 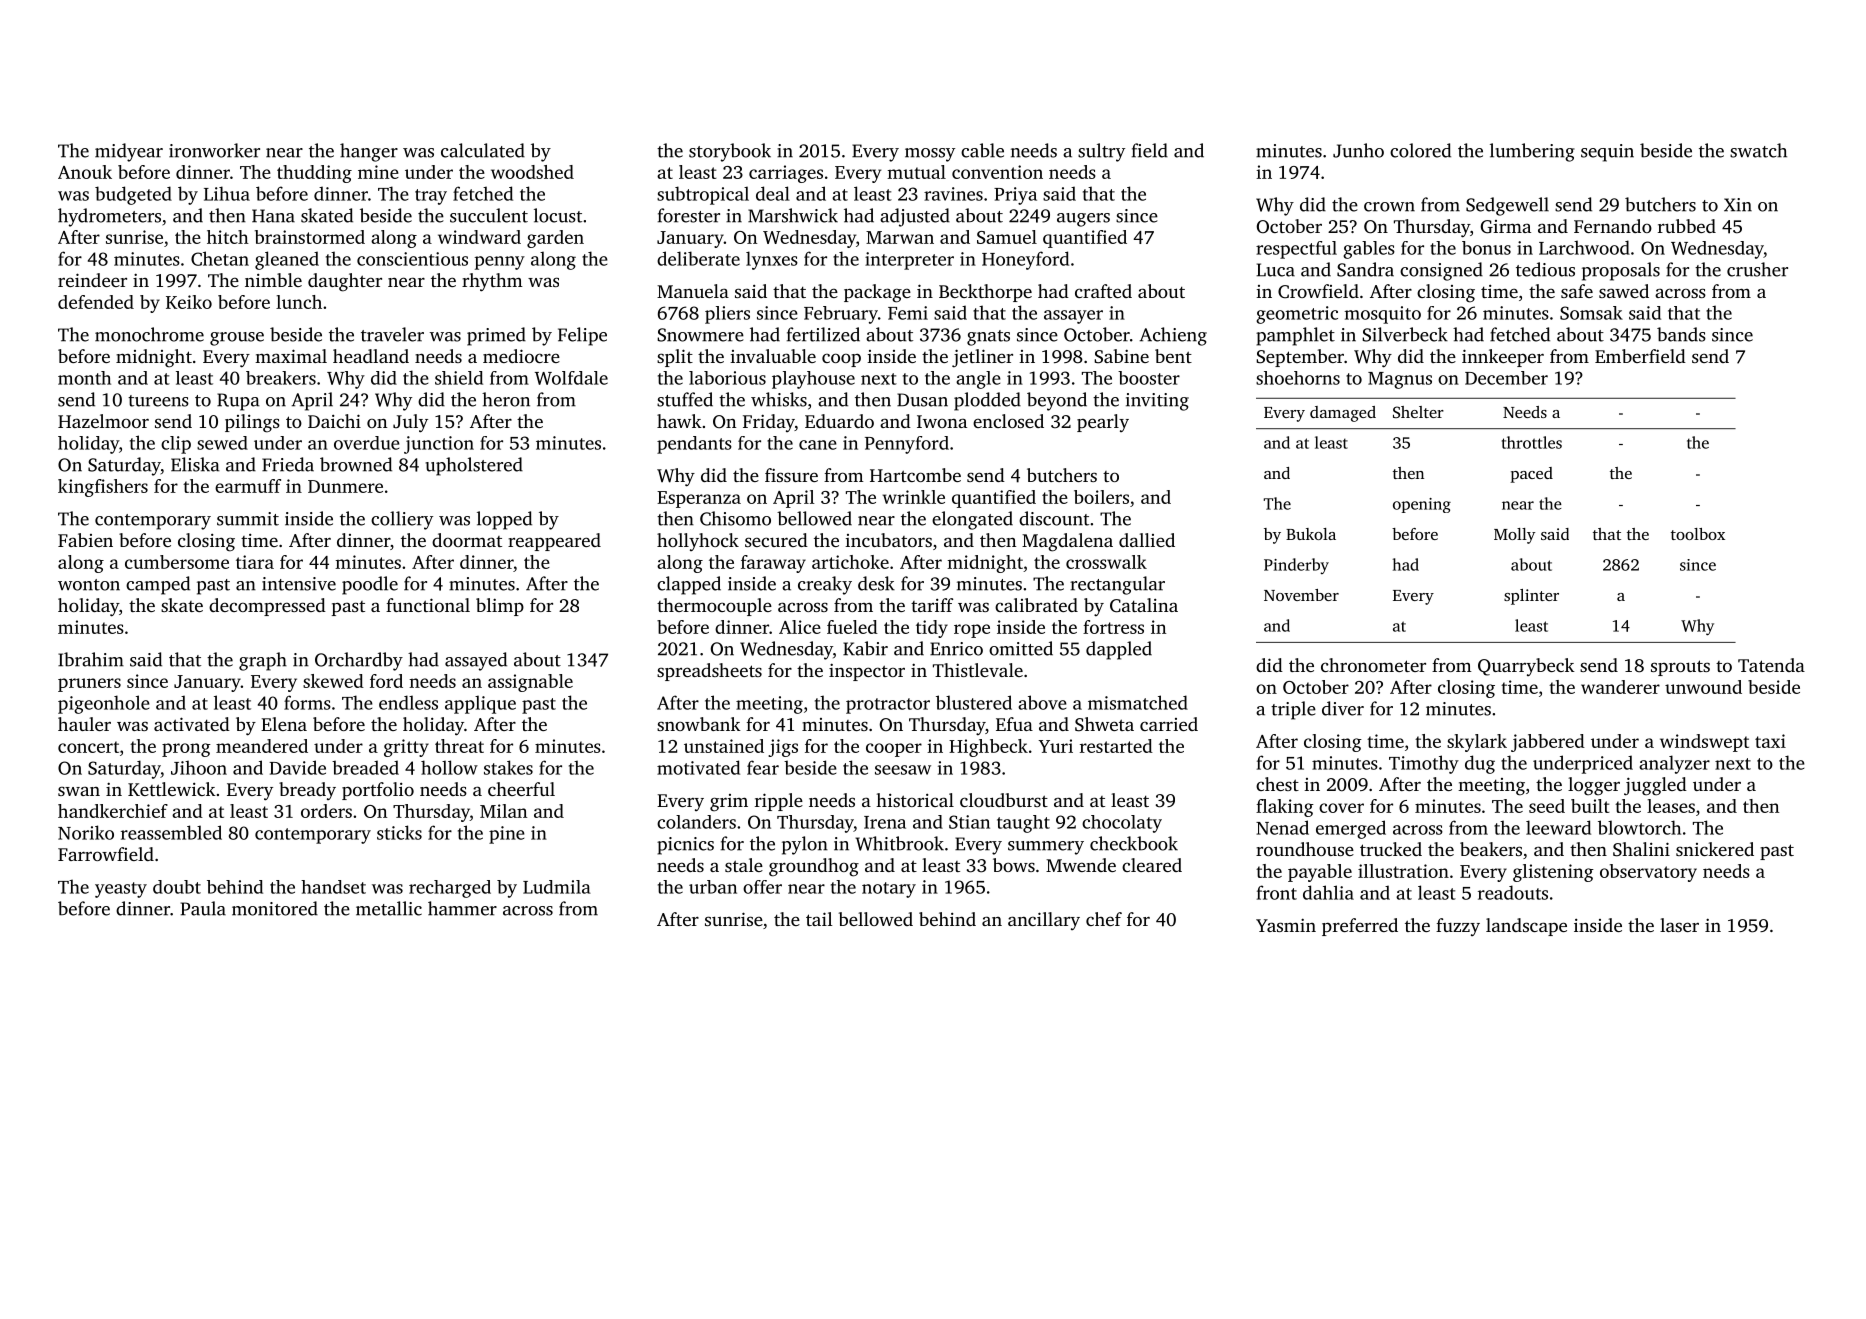 I want to click on wonton, so click(x=89, y=585).
